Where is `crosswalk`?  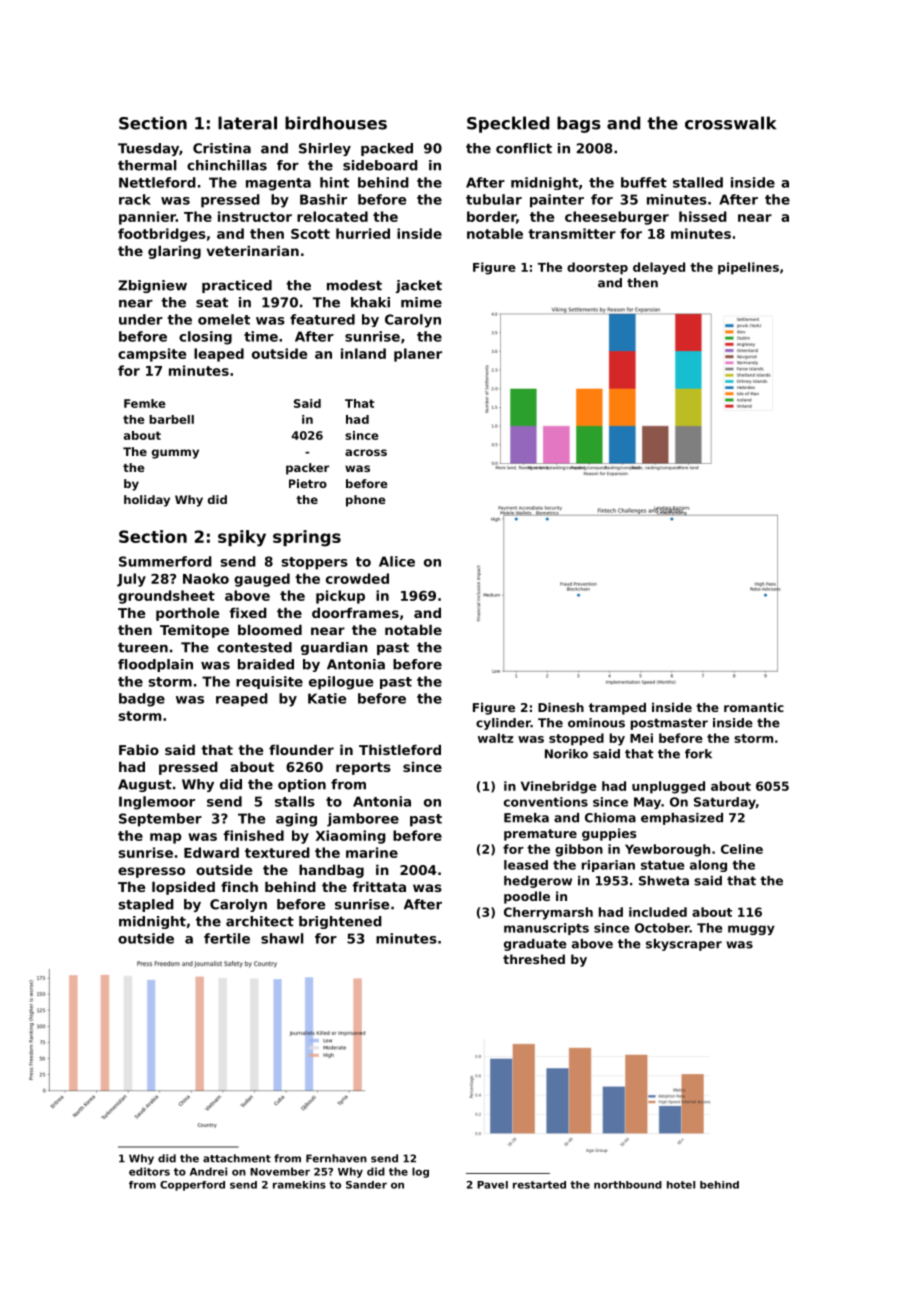 crosswalk is located at coordinates (730, 123).
